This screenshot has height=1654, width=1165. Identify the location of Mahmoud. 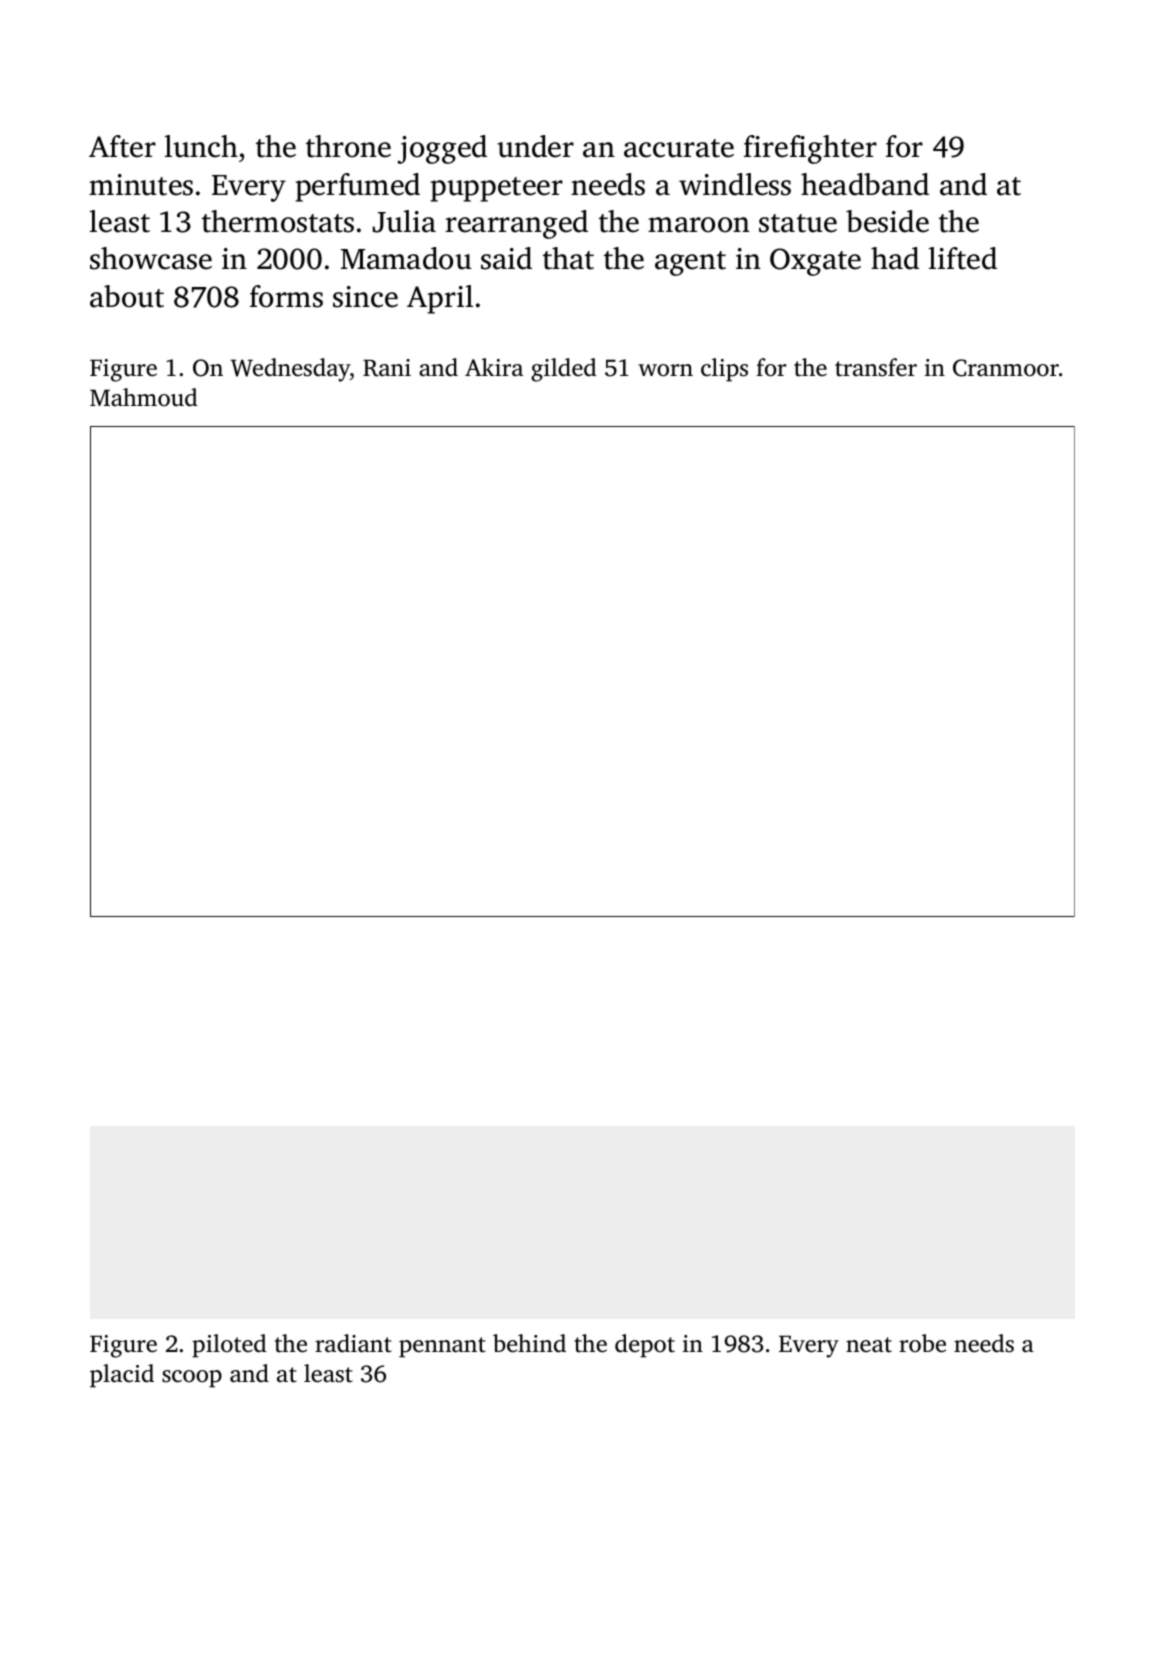
(144, 397).
